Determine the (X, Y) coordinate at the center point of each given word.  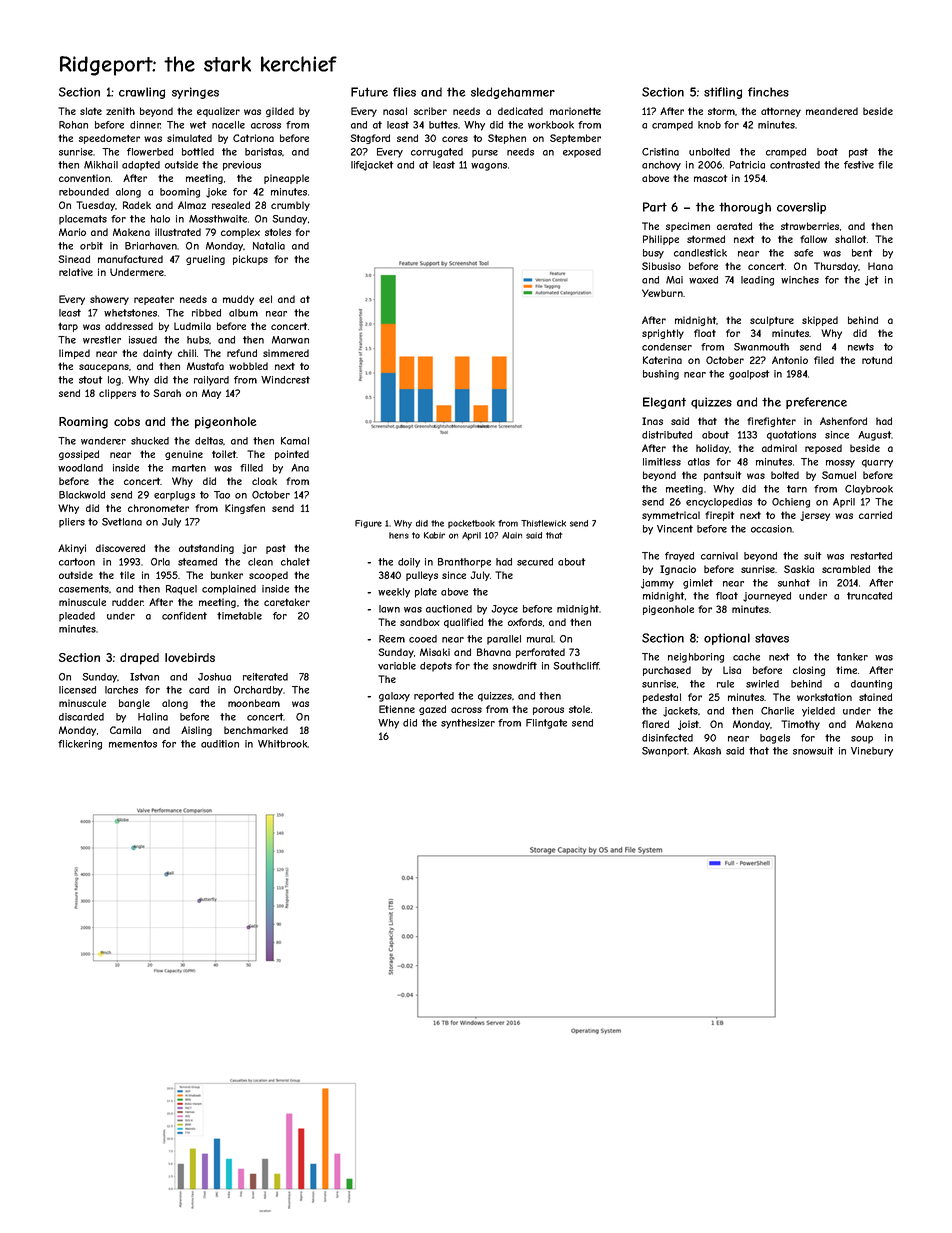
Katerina (662, 360)
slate (91, 111)
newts (861, 347)
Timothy (800, 725)
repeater (154, 300)
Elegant (664, 403)
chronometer (158, 508)
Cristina (660, 152)
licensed (77, 690)
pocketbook (471, 524)
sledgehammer (513, 93)
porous (548, 711)
